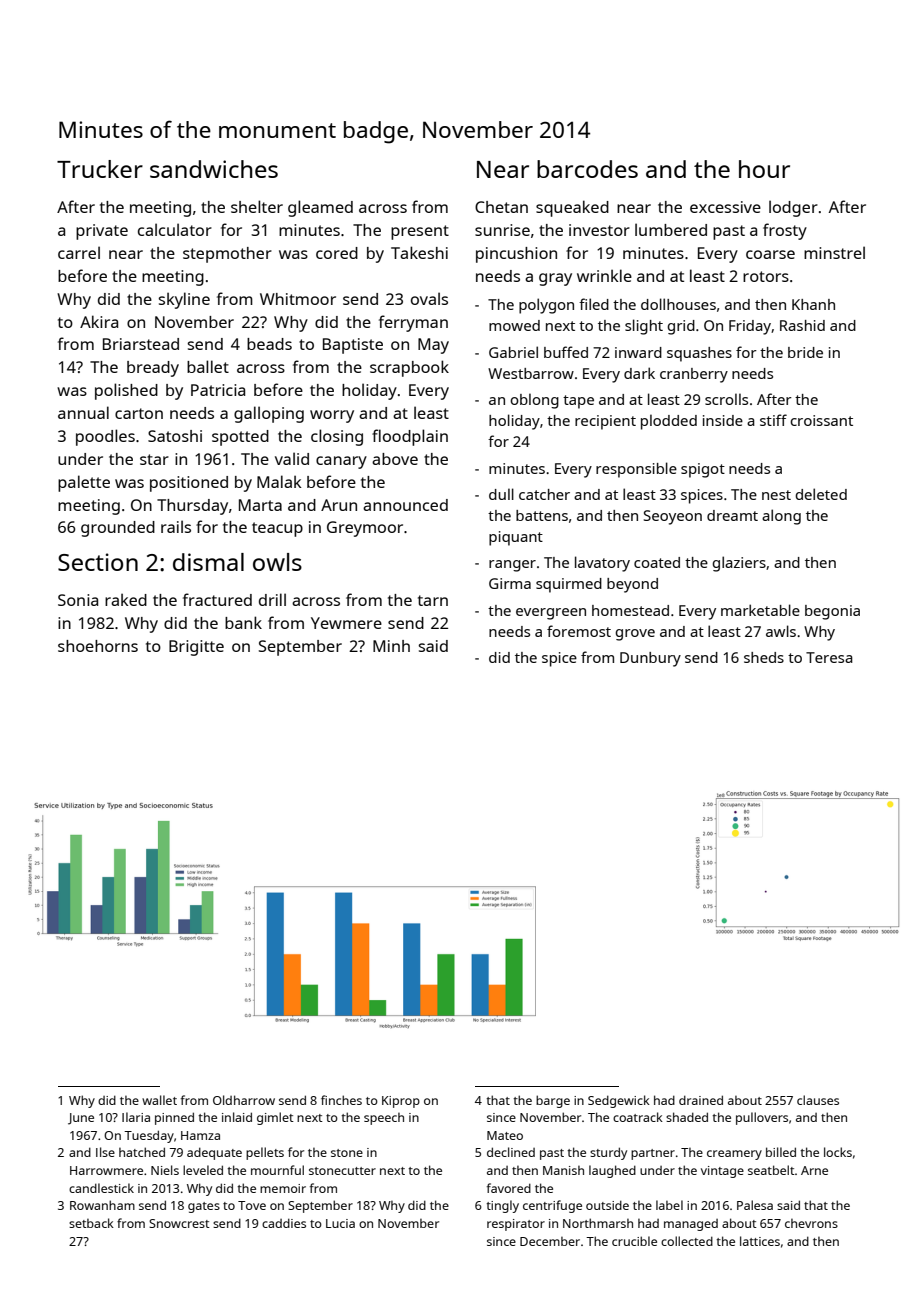 This image has width=924, height=1314. Describe the element at coordinates (433, 600) in the image. I see `tarn` at that location.
